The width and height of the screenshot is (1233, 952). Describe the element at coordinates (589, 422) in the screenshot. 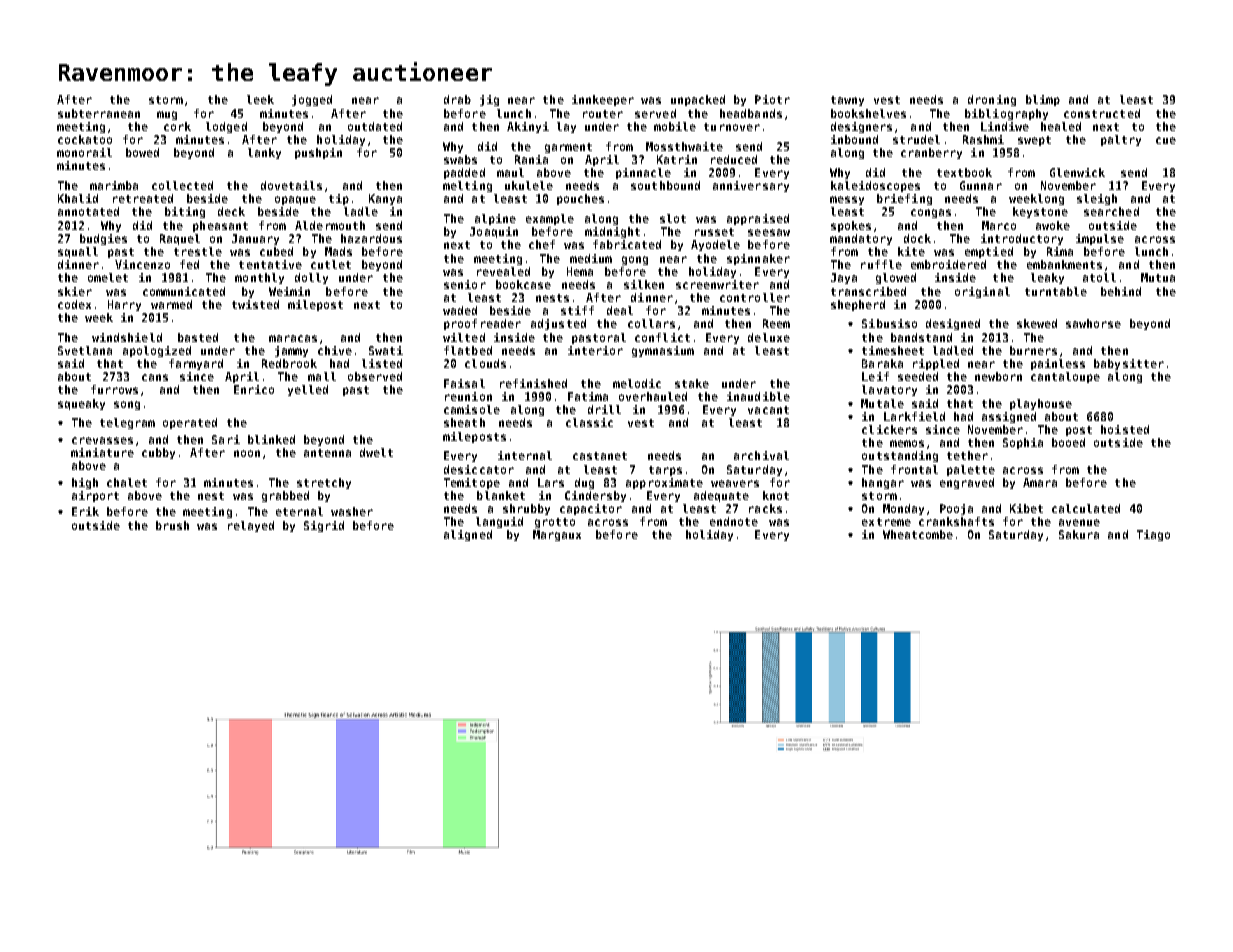

I see `classic` at that location.
